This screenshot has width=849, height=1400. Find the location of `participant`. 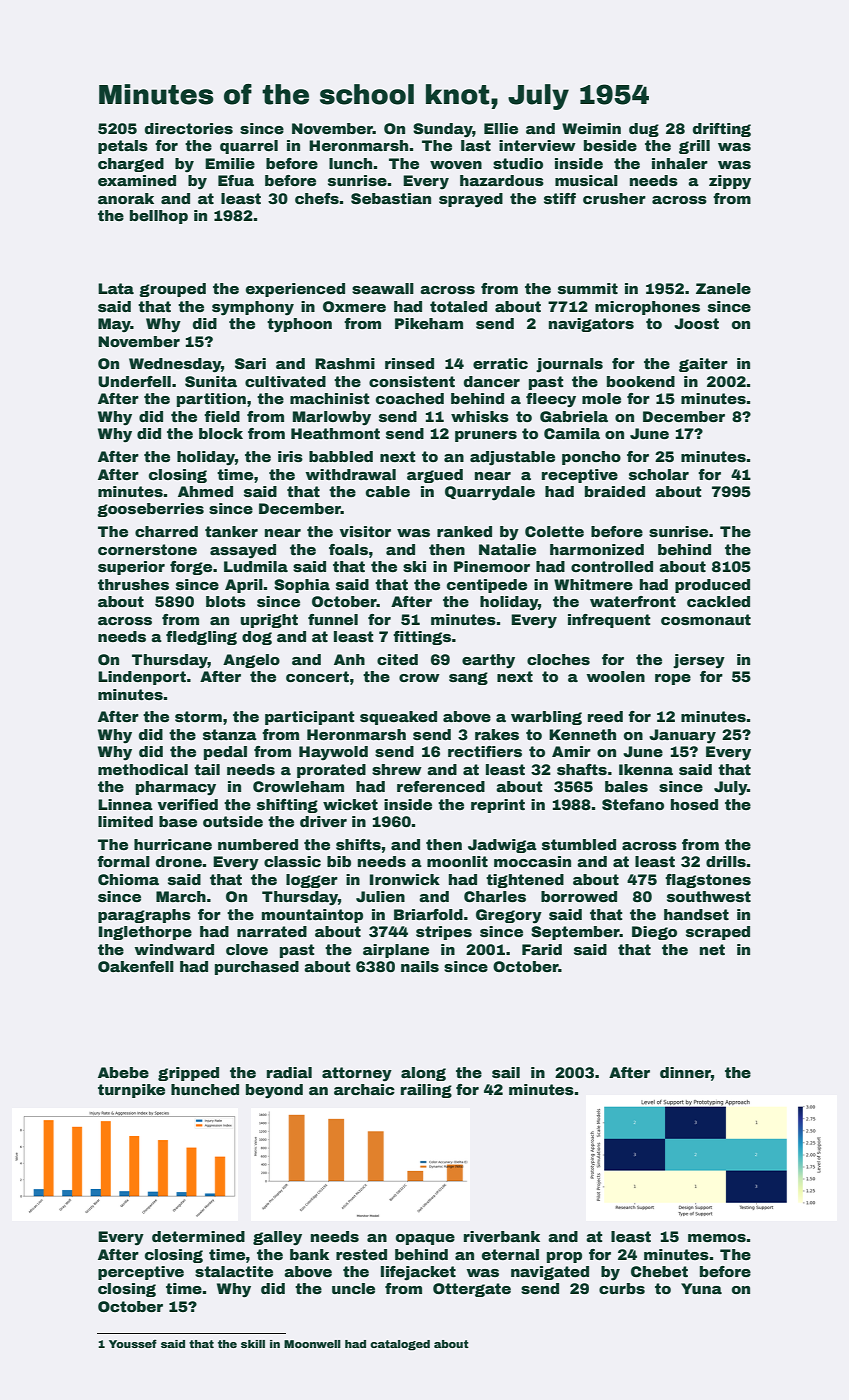

participant is located at coordinates (309, 718).
